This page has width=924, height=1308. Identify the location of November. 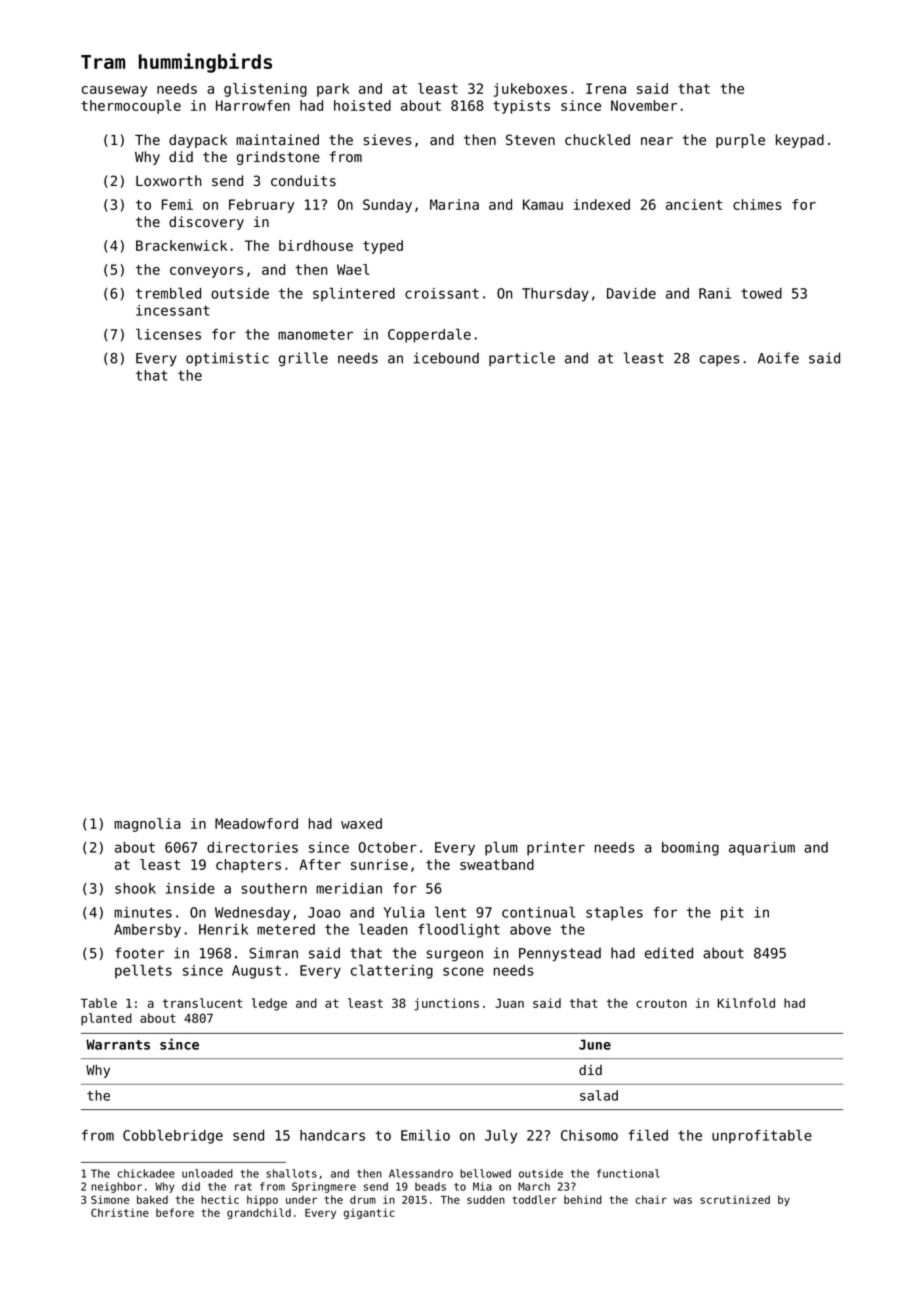
(644, 105).
